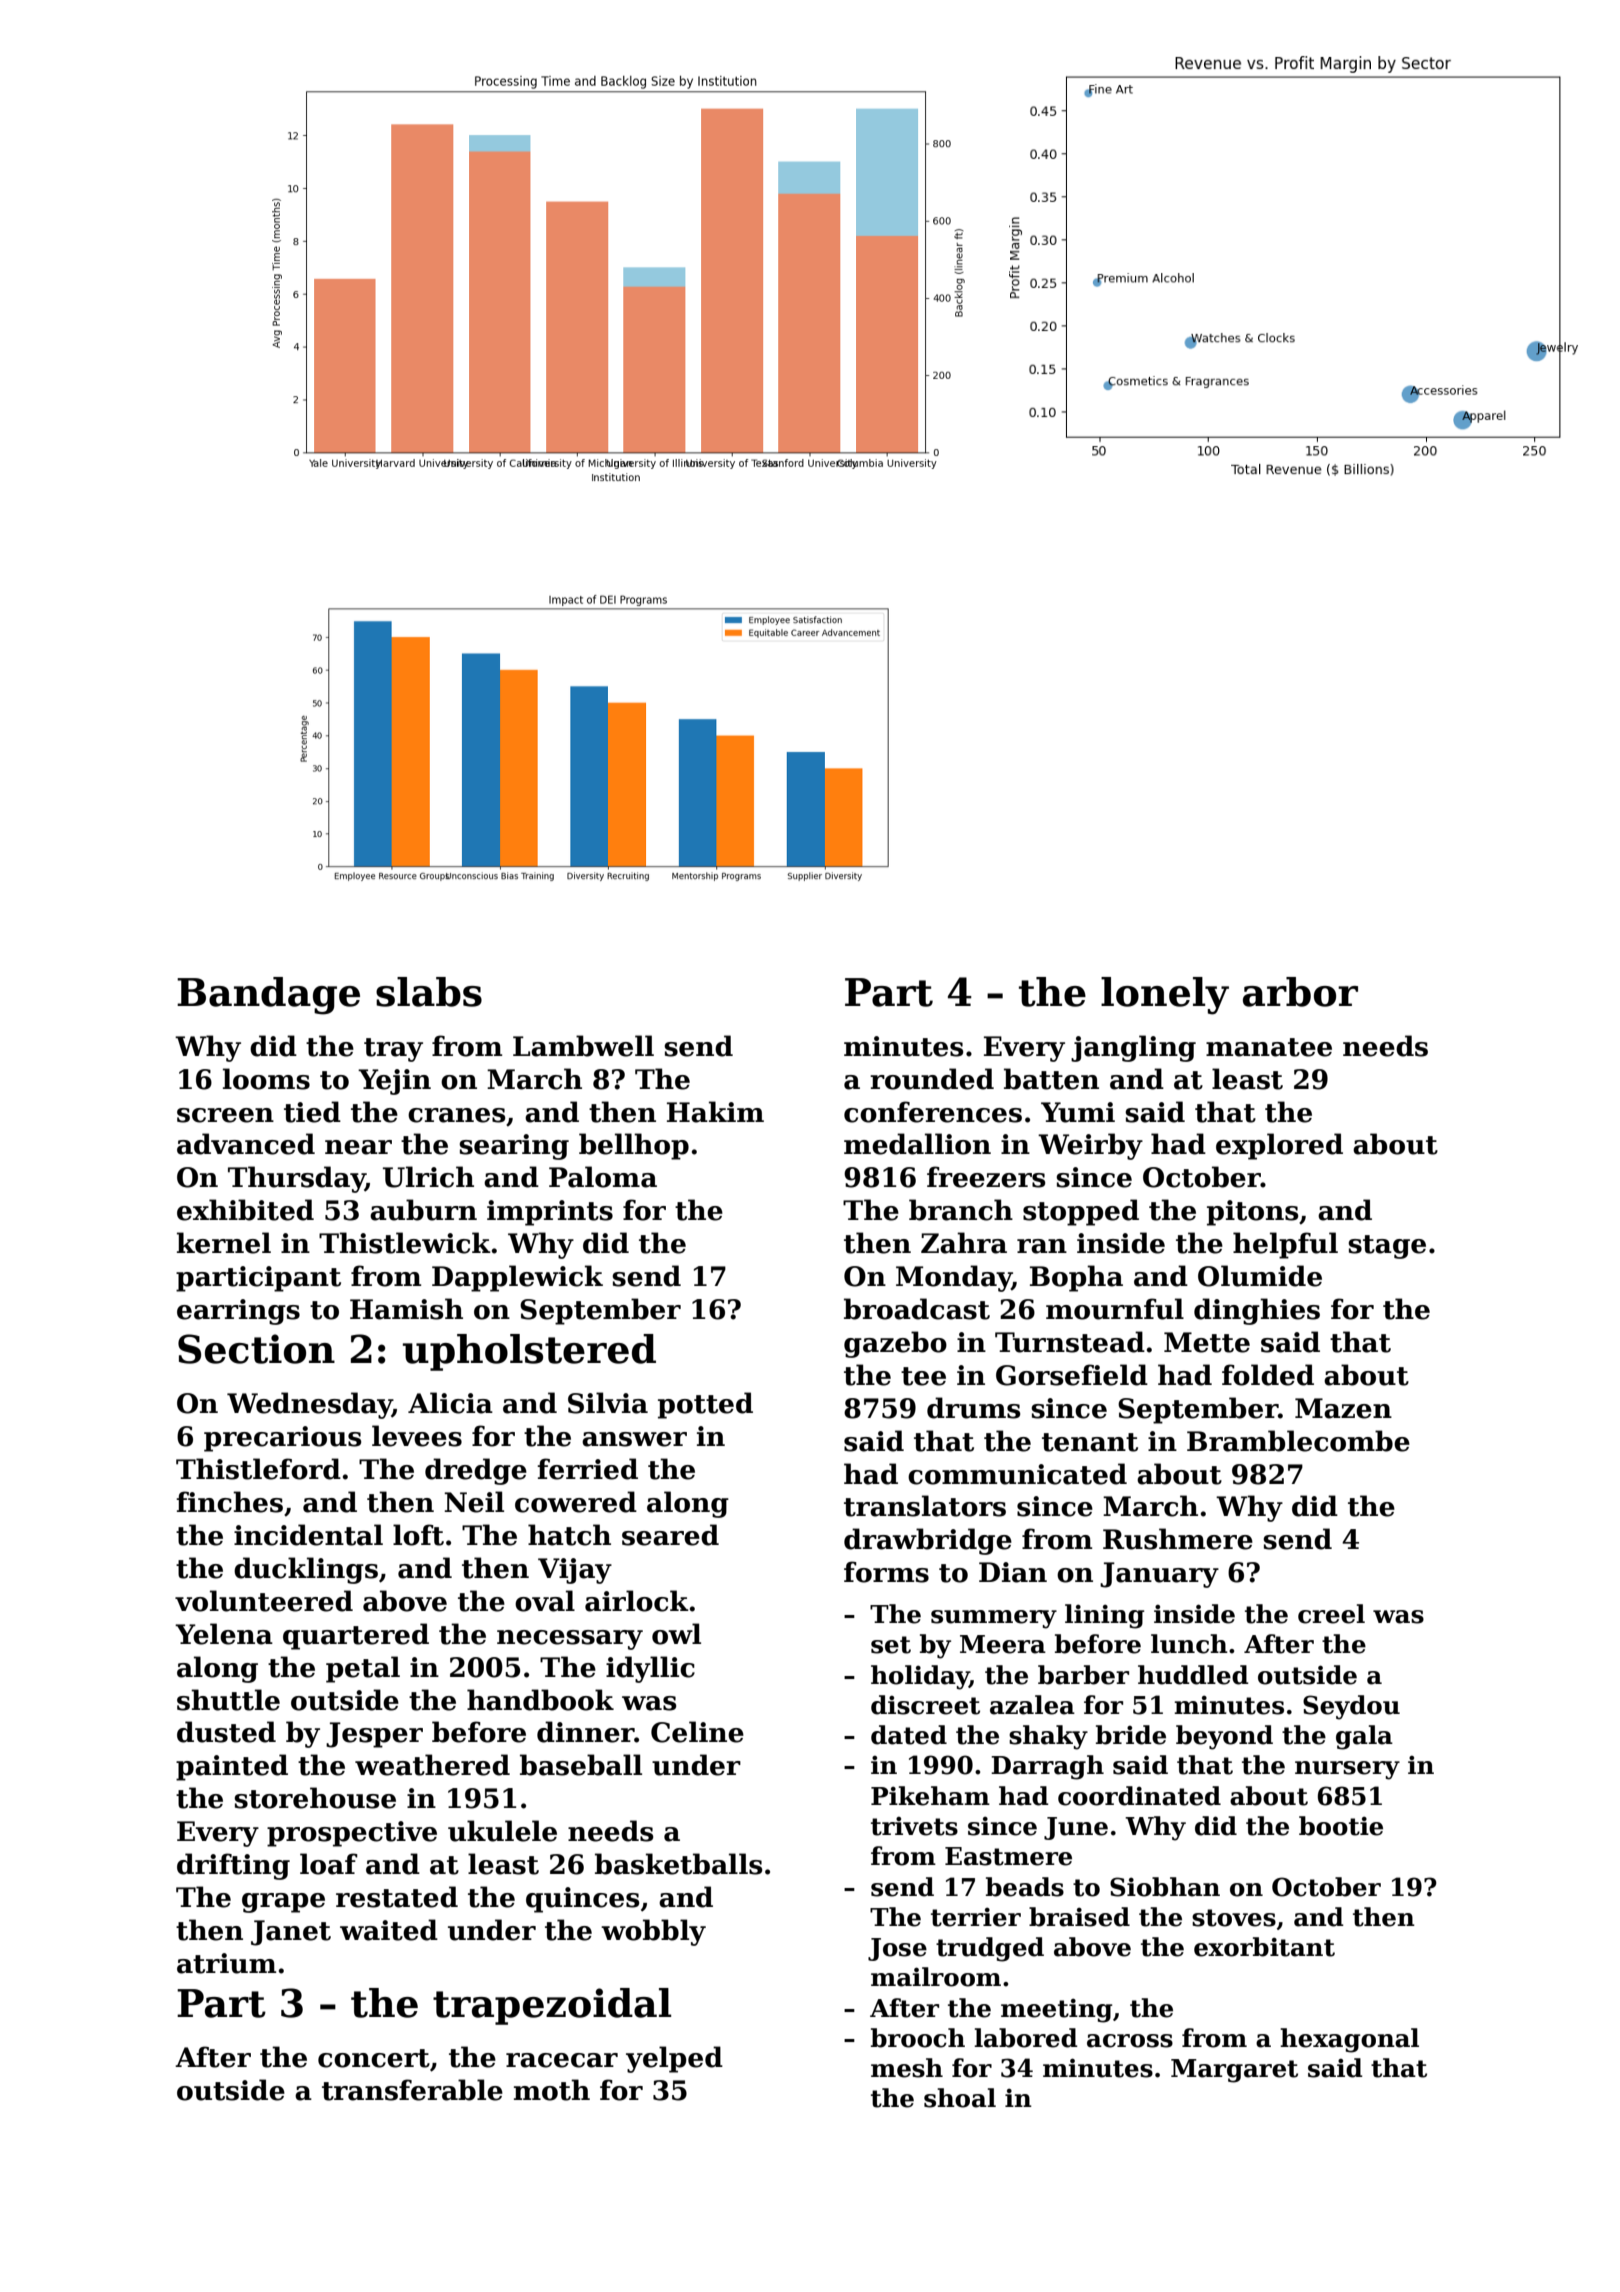  Describe the element at coordinates (1300, 992) in the screenshot. I see `arbor` at that location.
